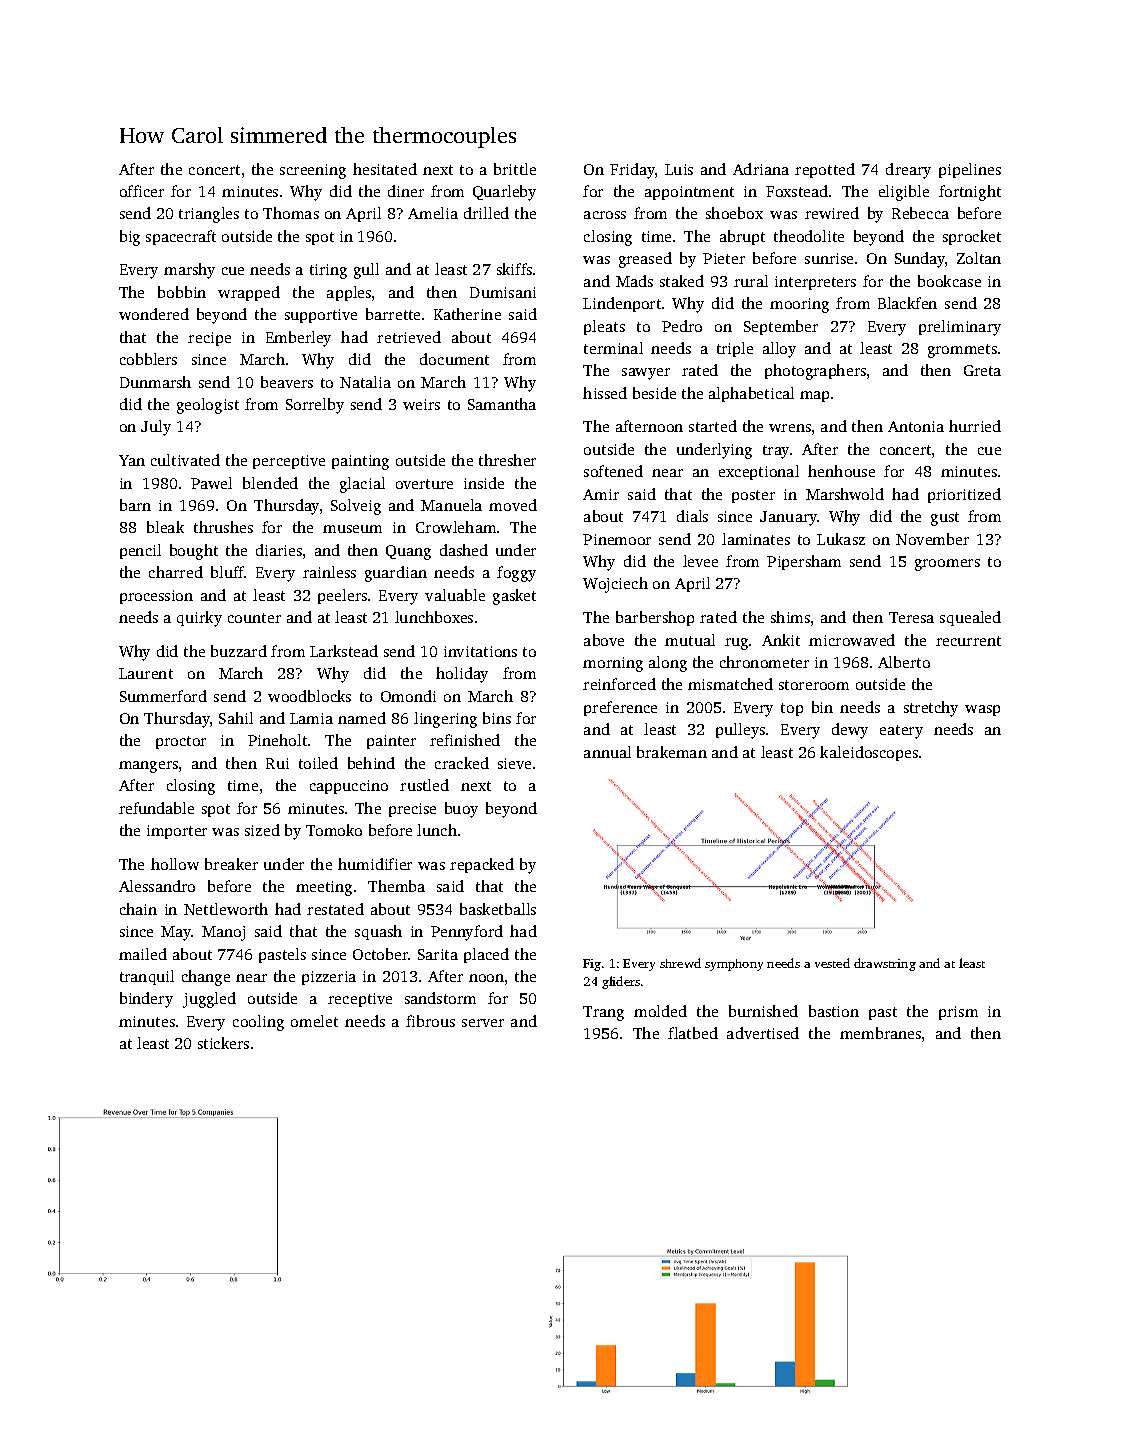 The image size is (1121, 1450). Describe the element at coordinates (832, 213) in the screenshot. I see `rewired` at that location.
